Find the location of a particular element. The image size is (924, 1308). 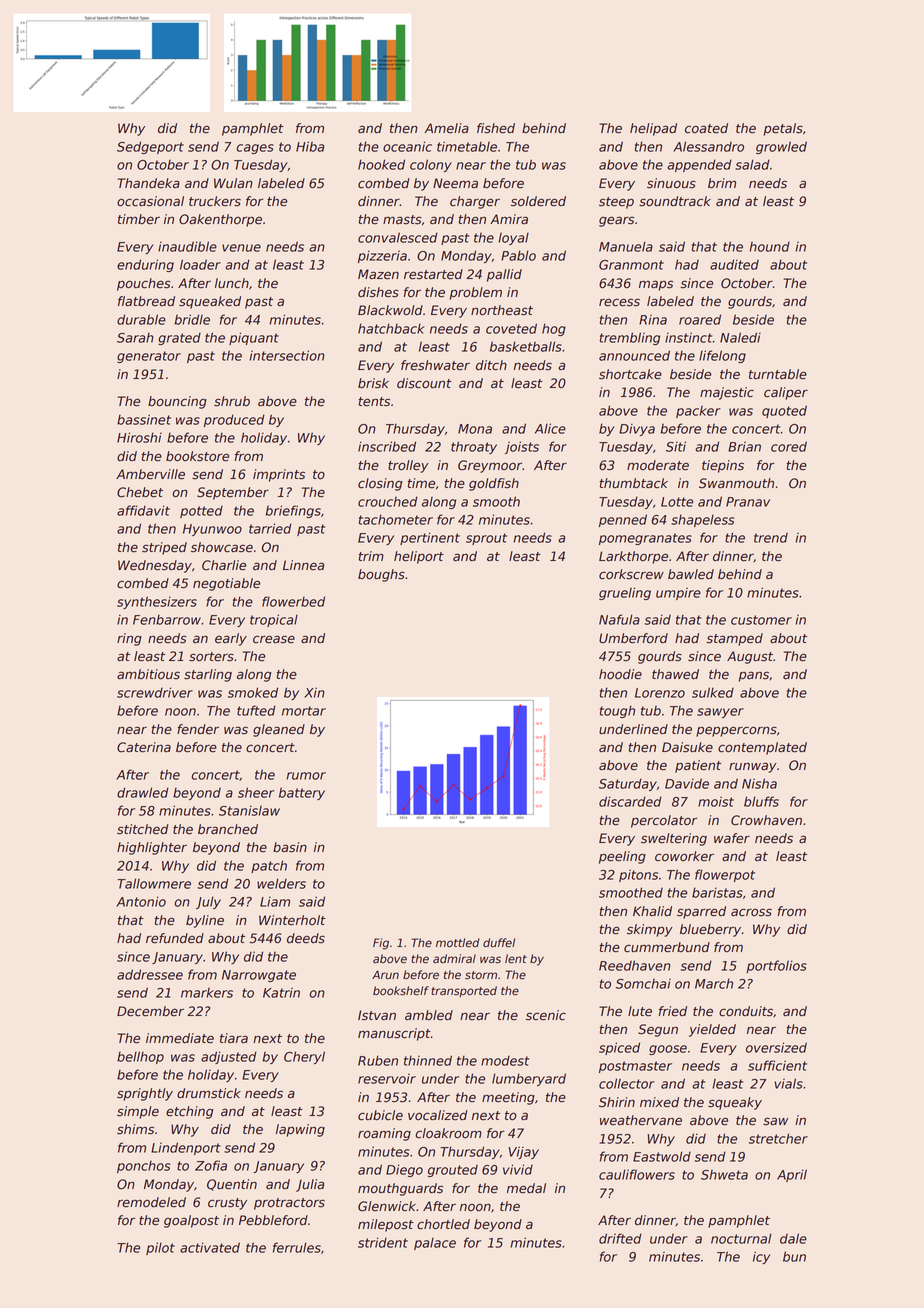

fished is located at coordinates (496, 128).
